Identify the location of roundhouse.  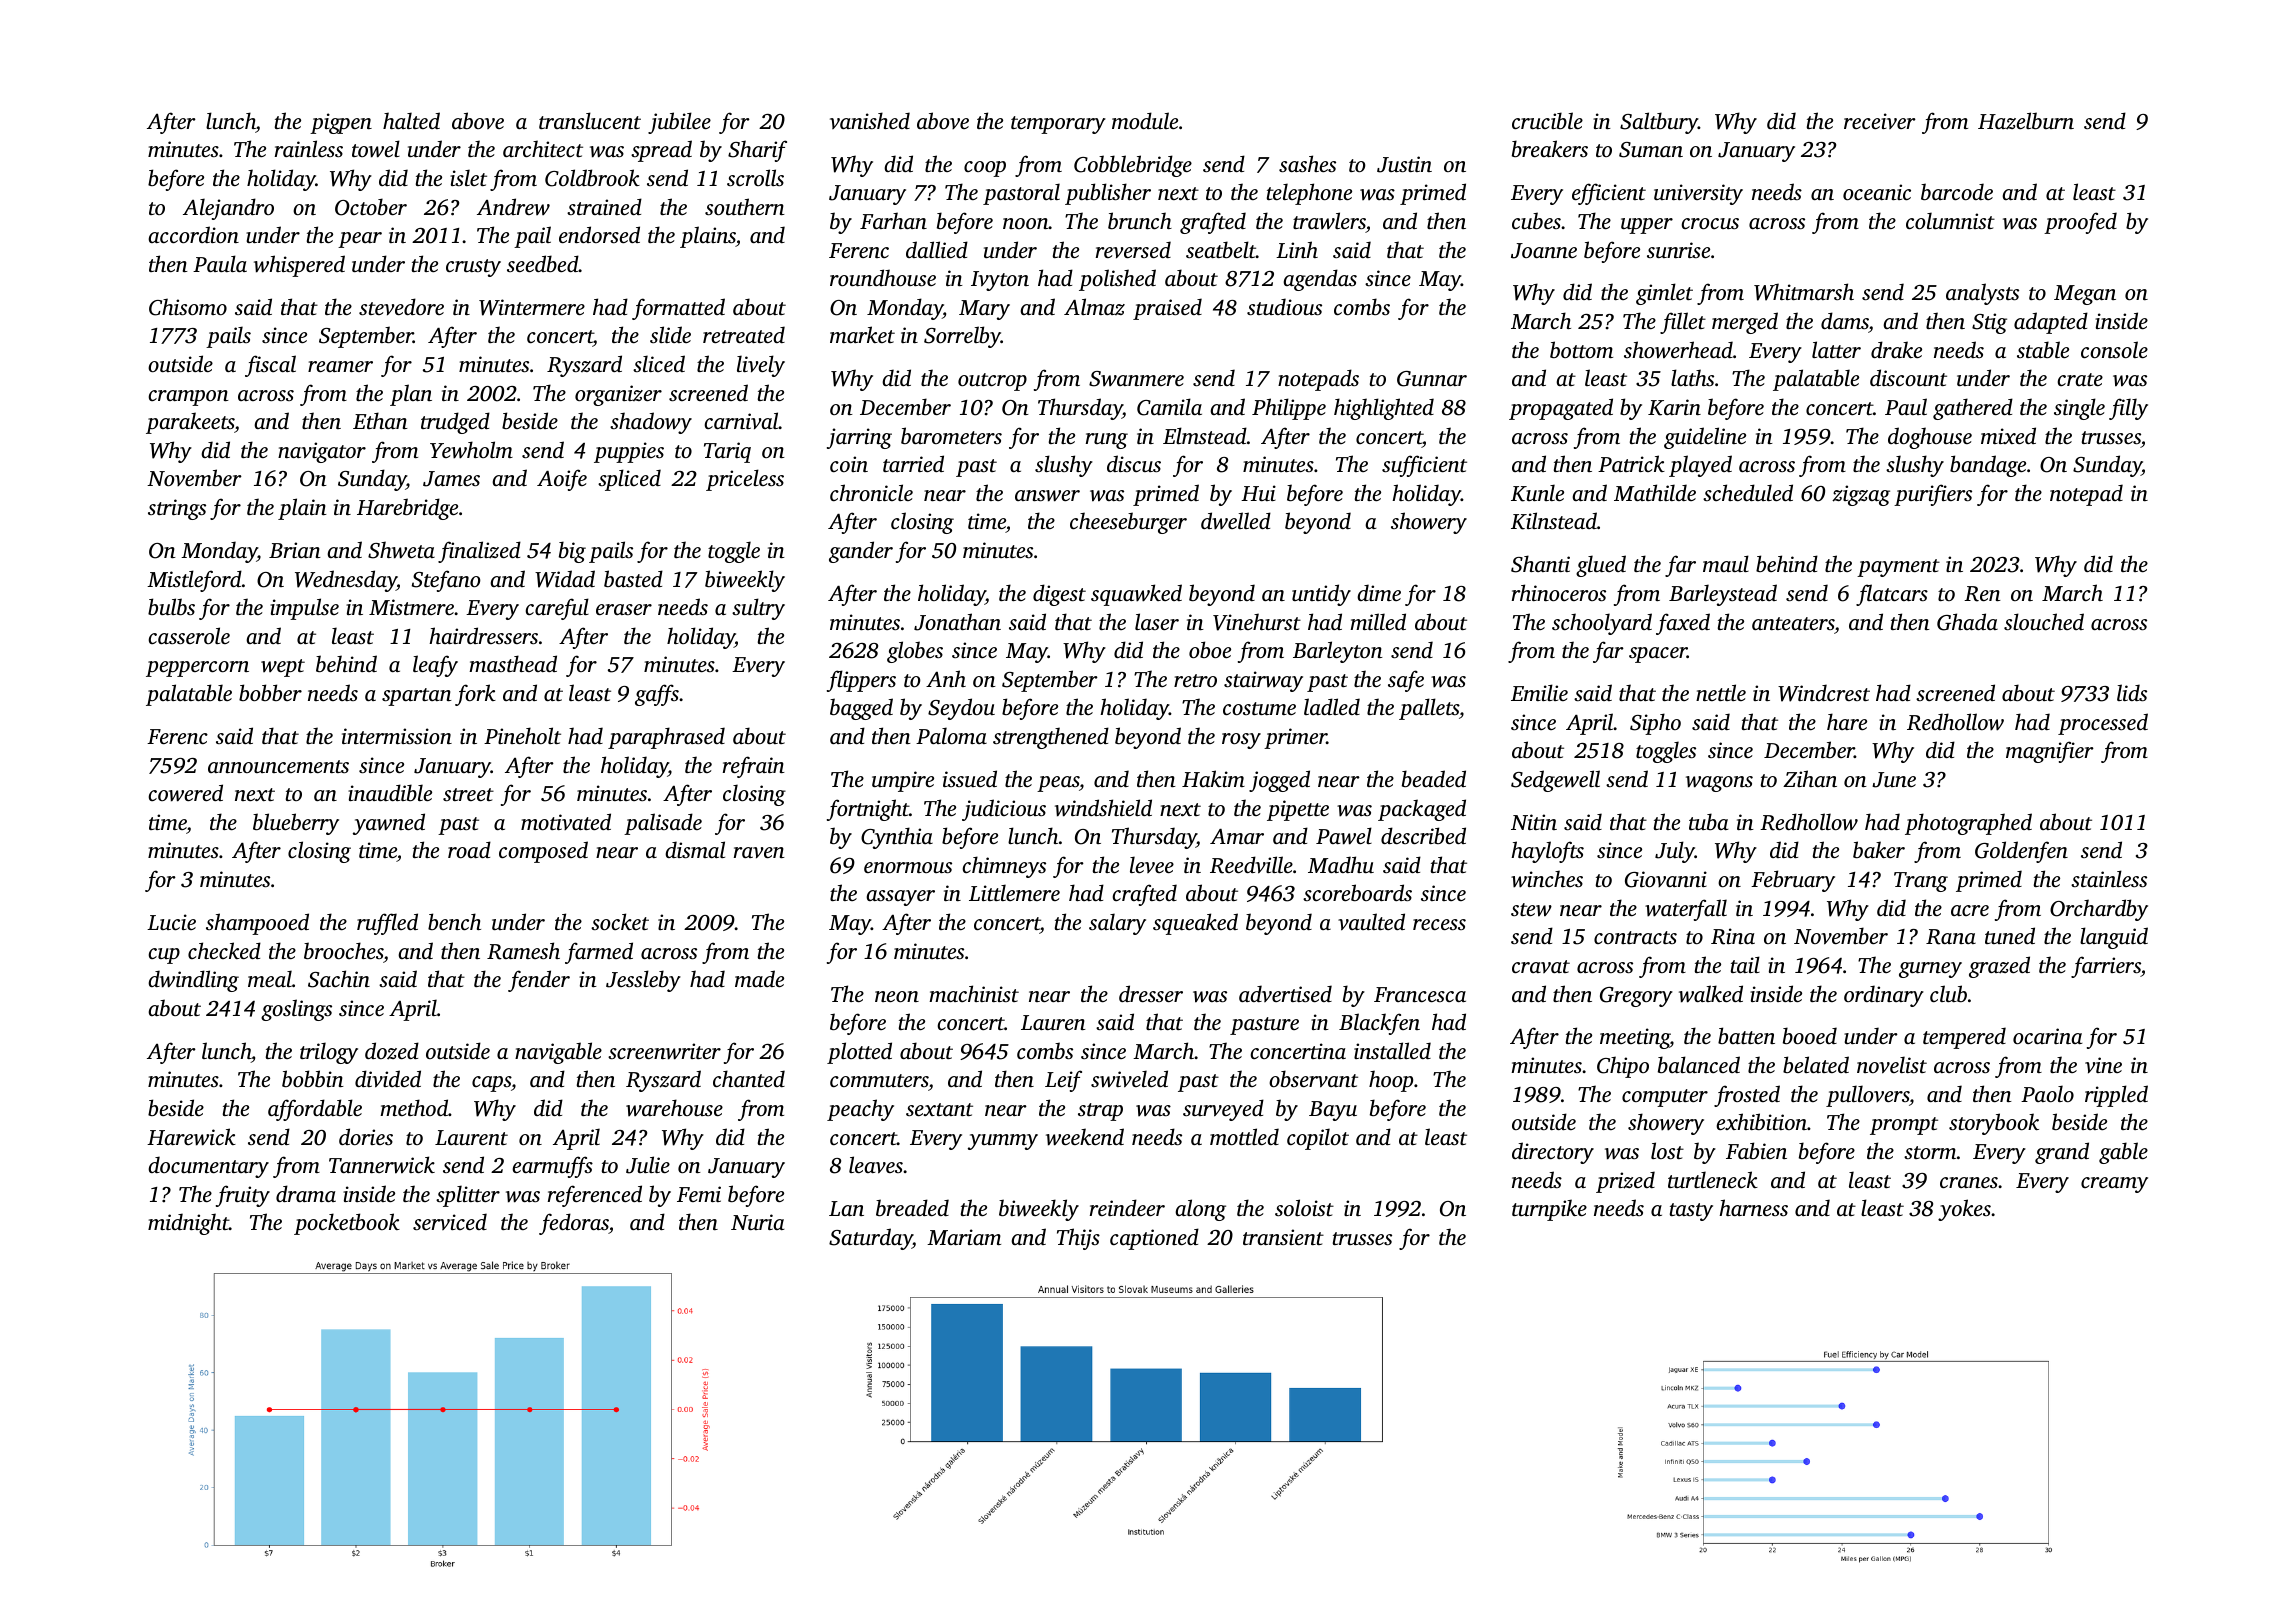
(883, 277).
